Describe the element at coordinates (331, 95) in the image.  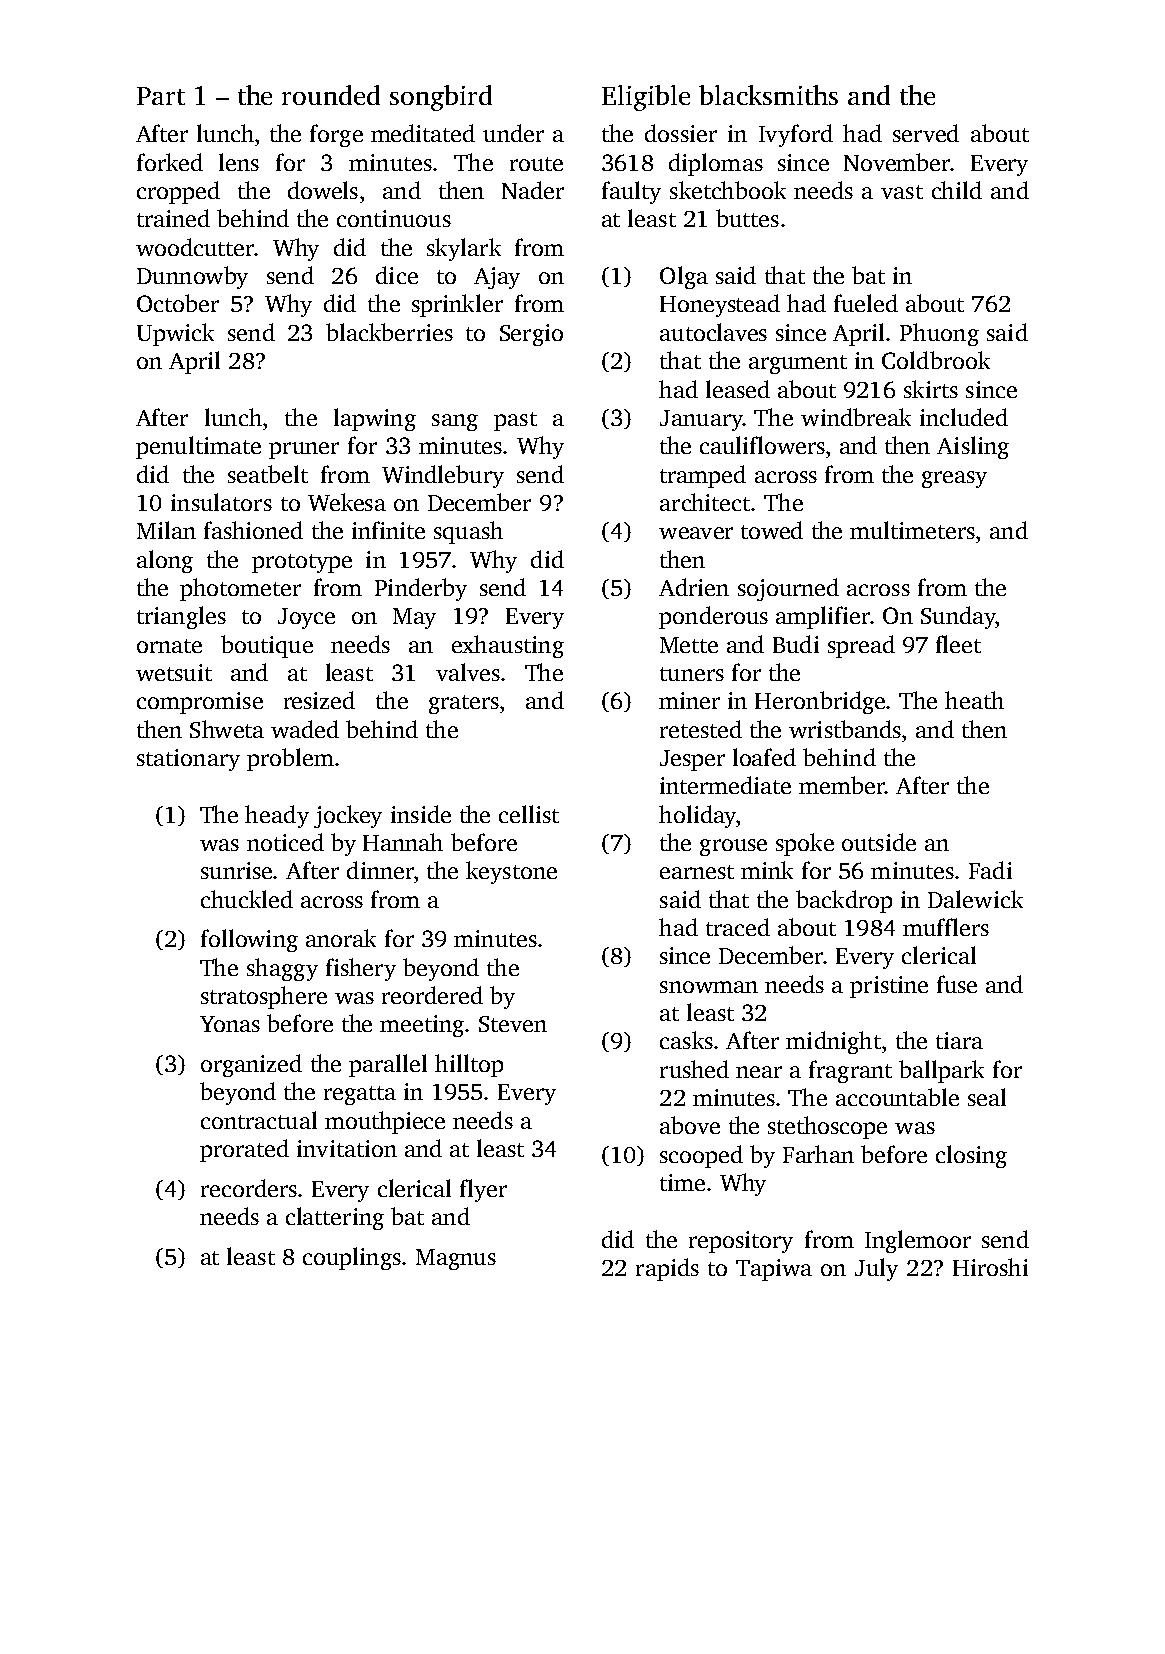
I see `rounded` at that location.
